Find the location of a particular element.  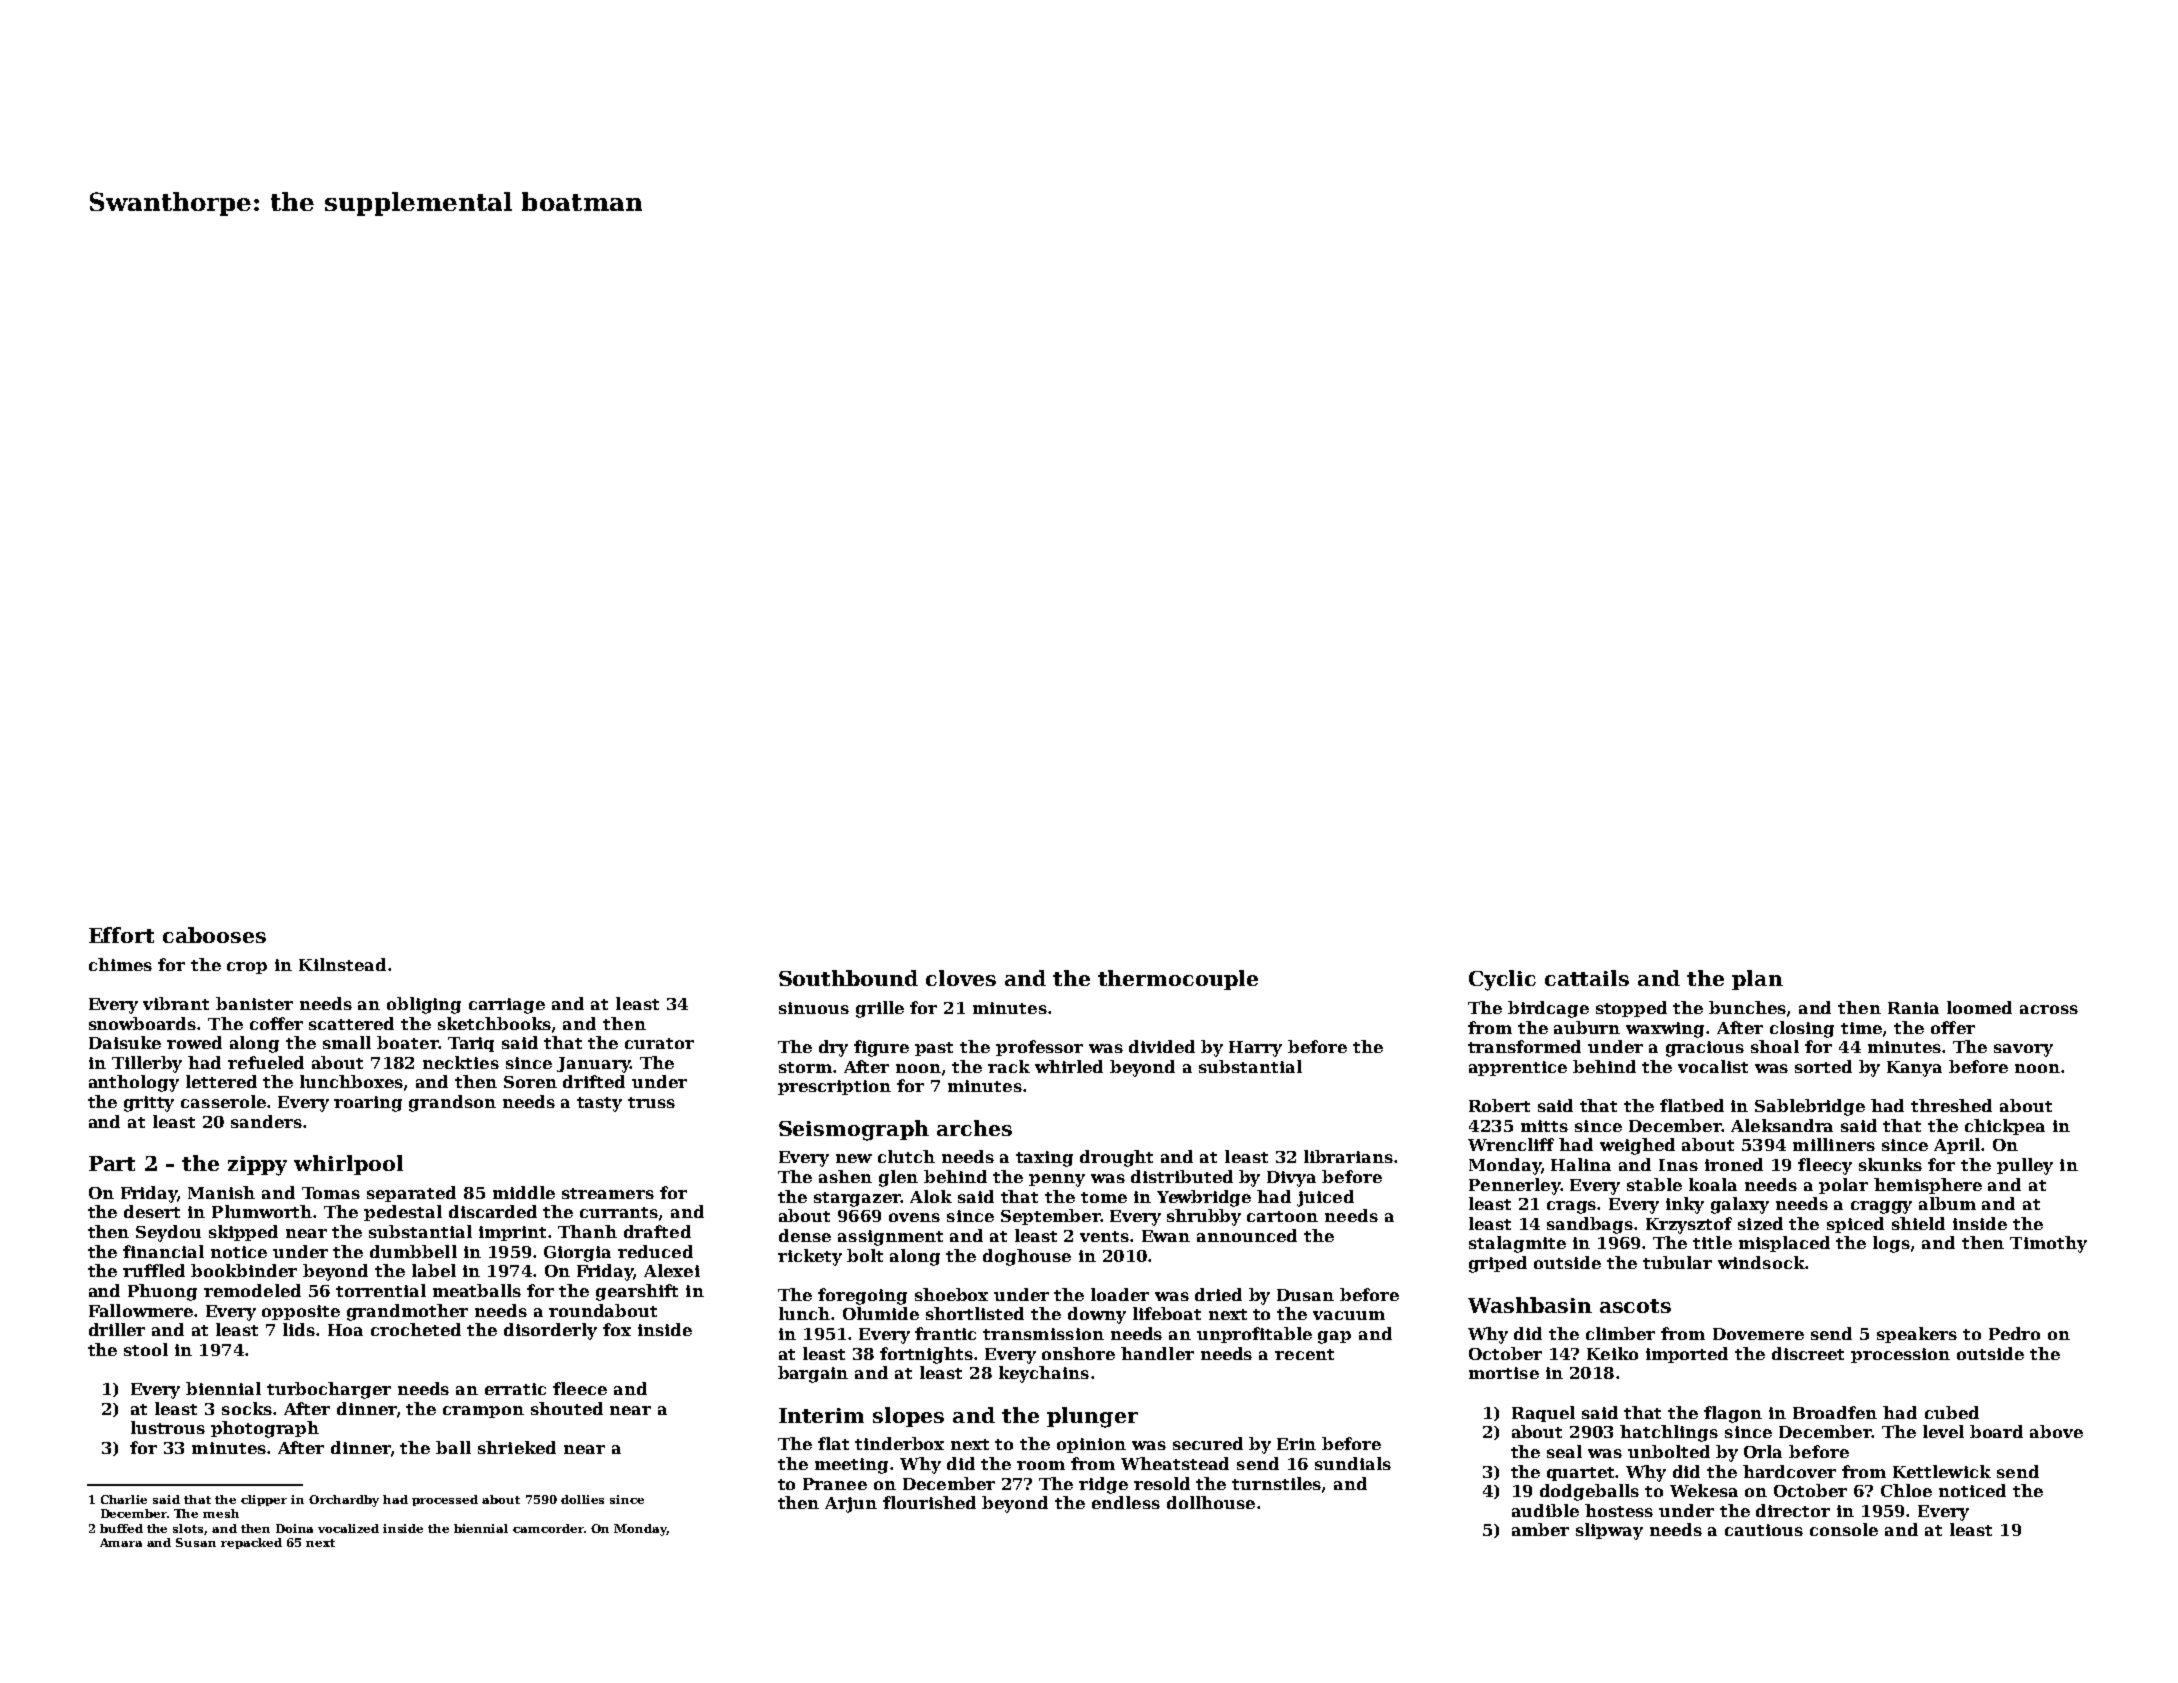

foregoing is located at coordinates (862, 1296).
